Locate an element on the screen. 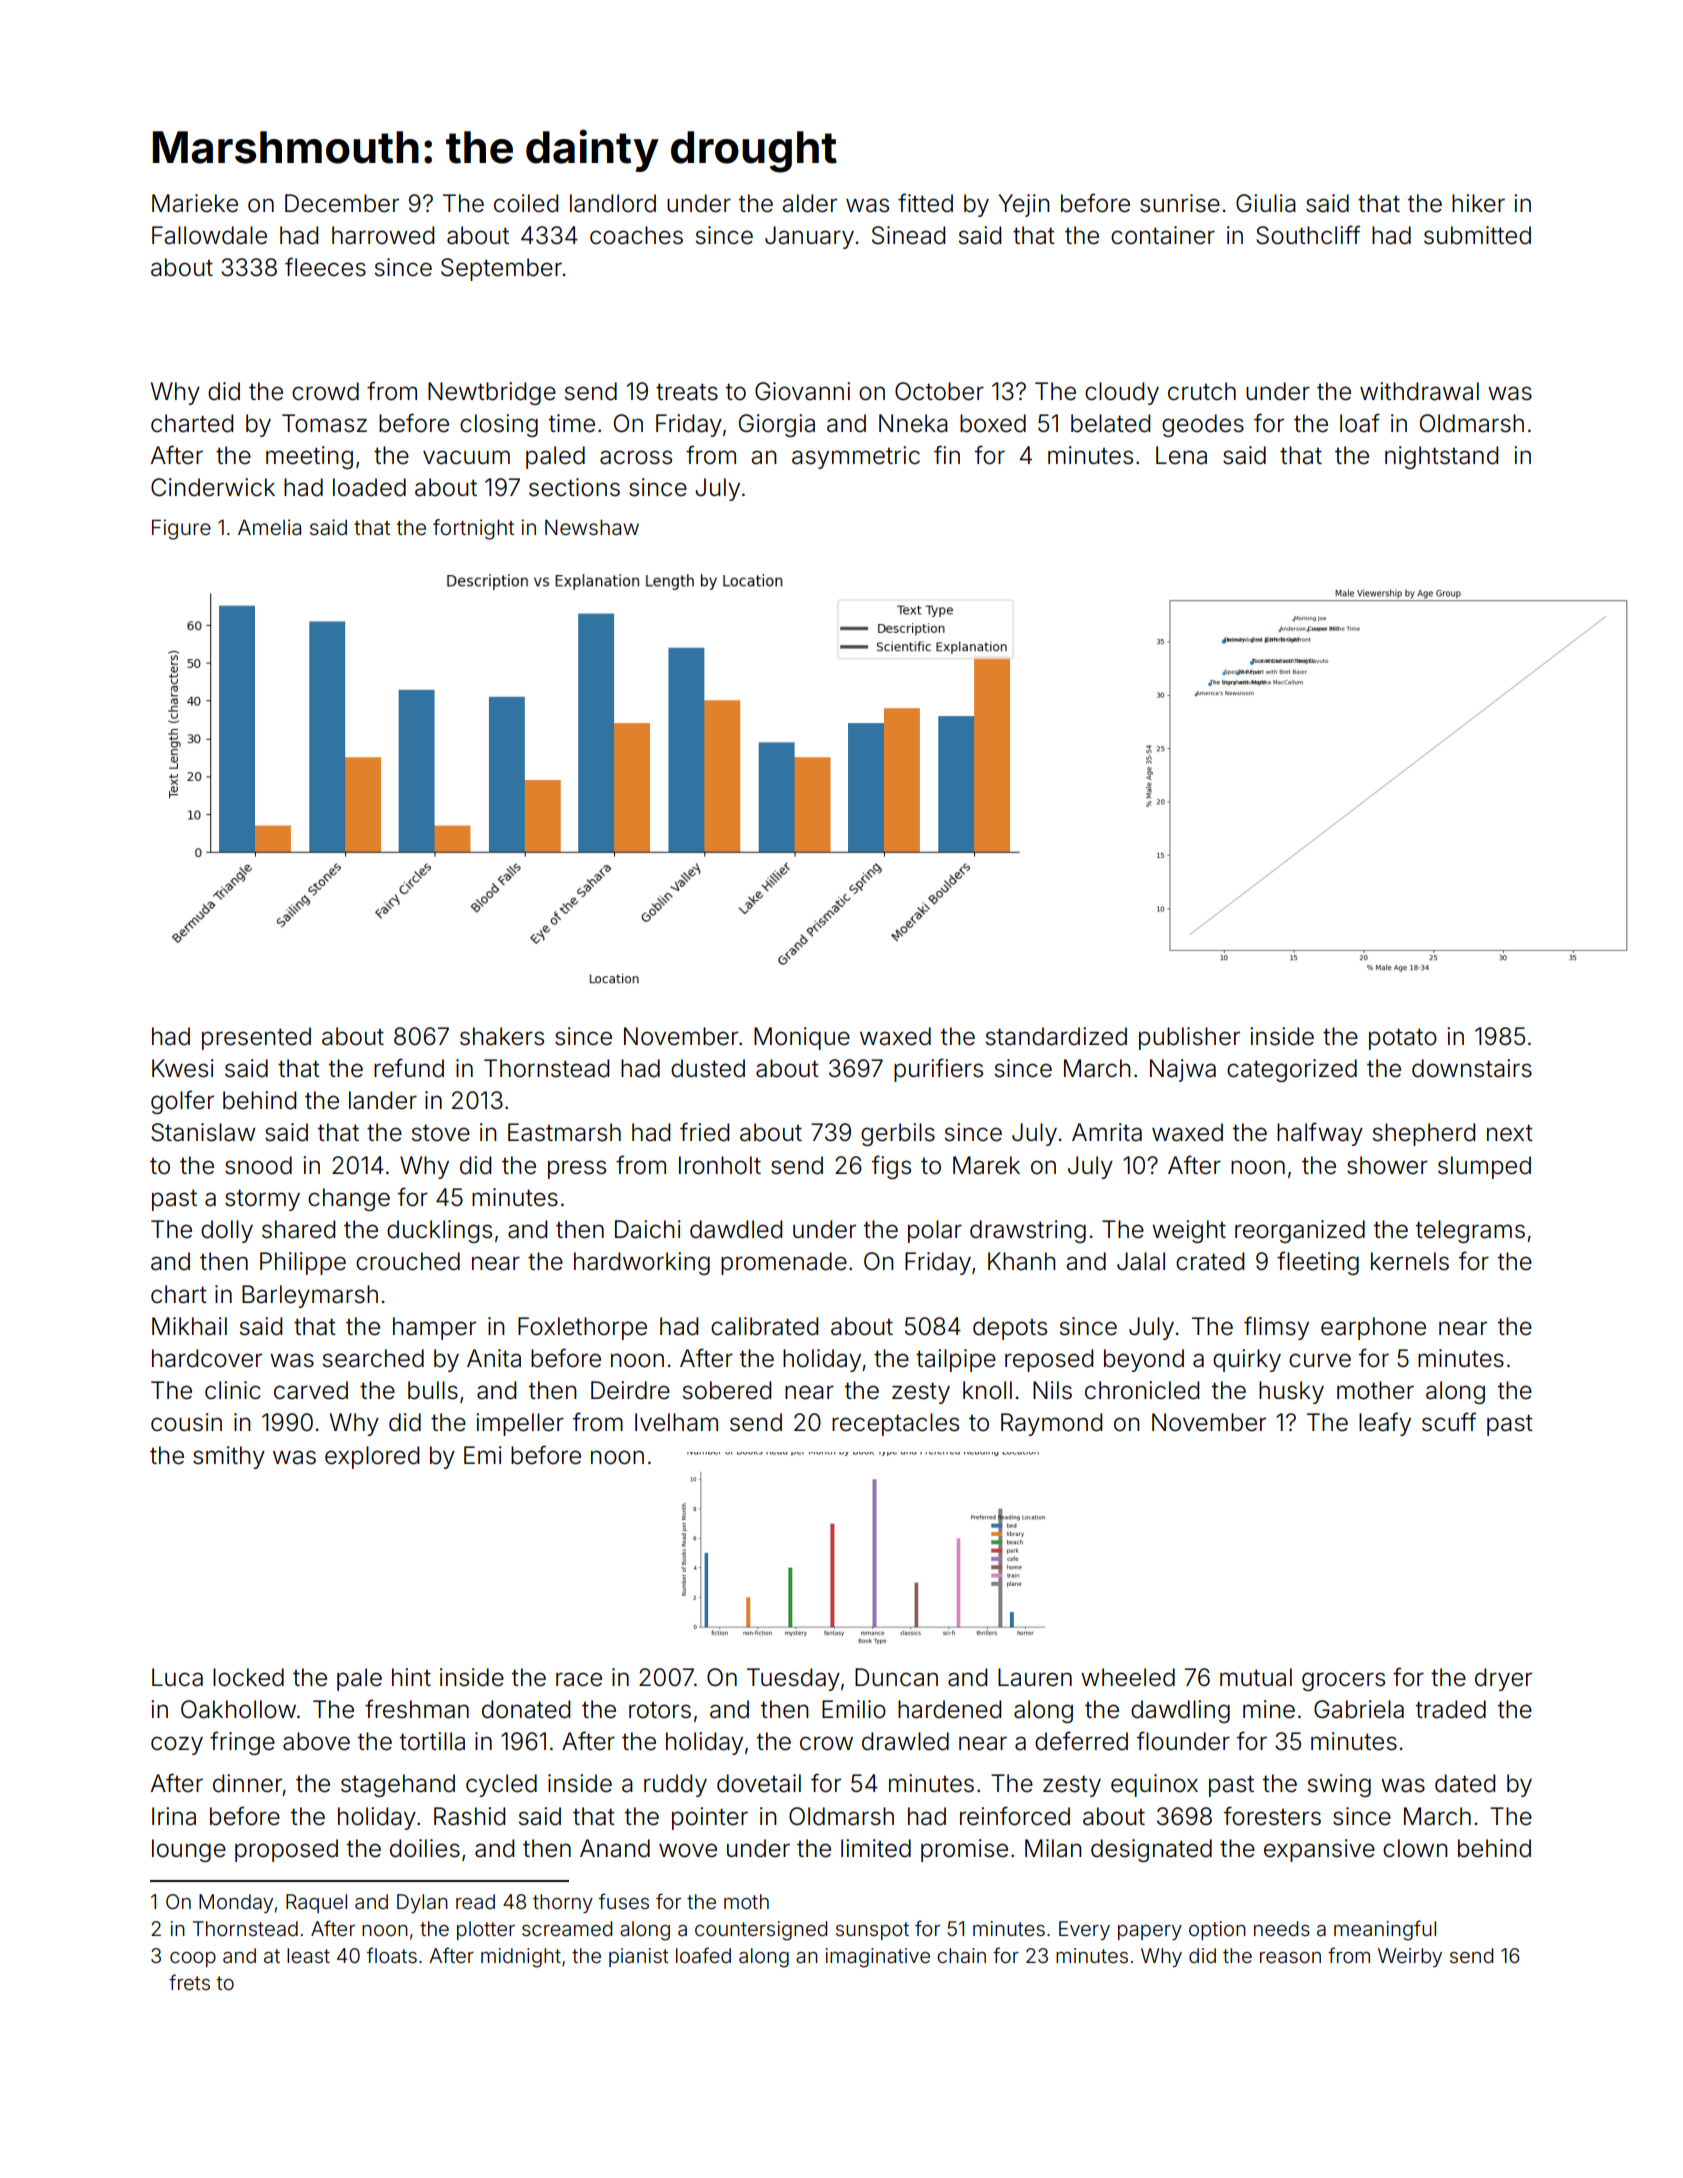 The height and width of the screenshot is (2178, 1683). least is located at coordinates (308, 1955).
